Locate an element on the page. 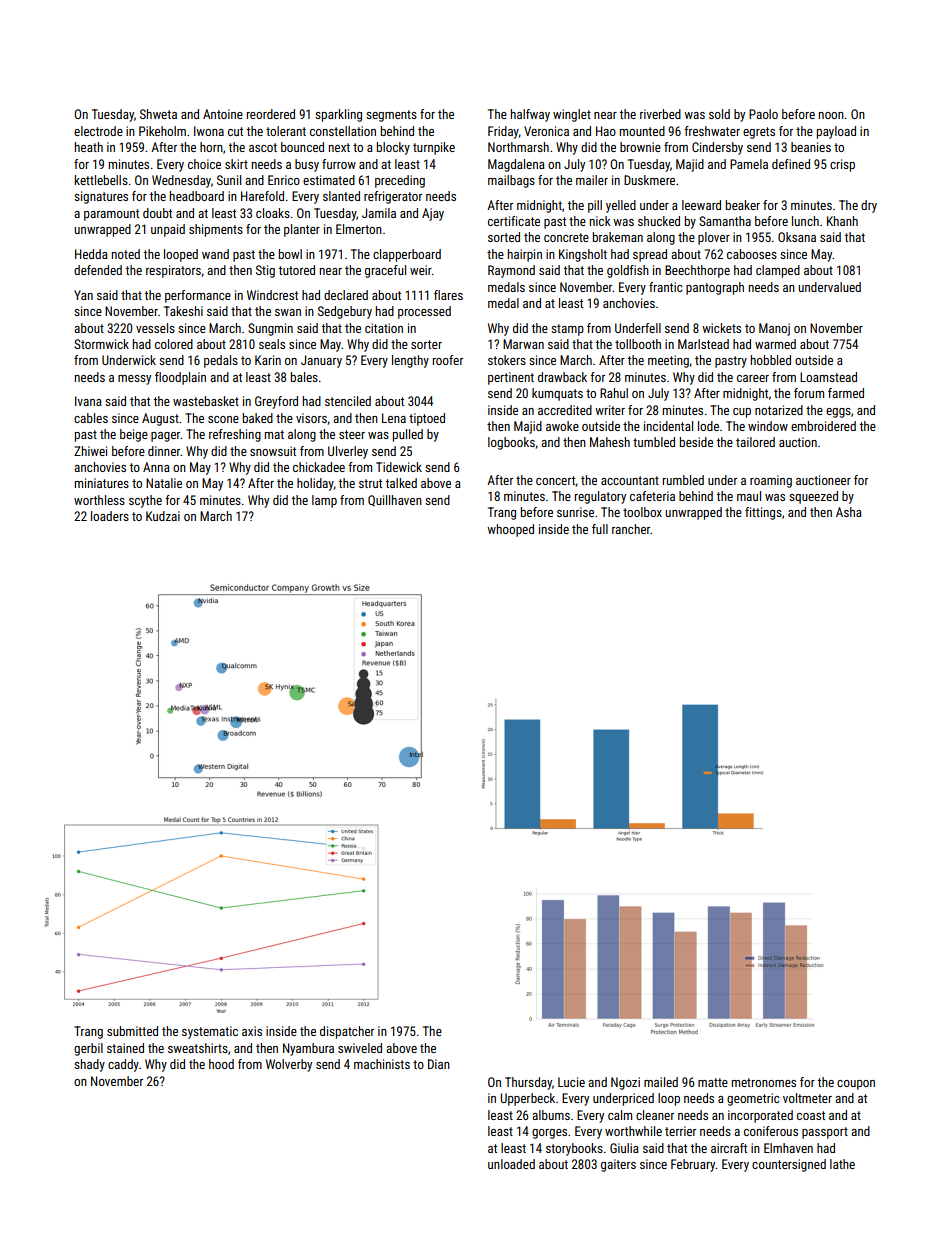  Quillhaven is located at coordinates (395, 501).
